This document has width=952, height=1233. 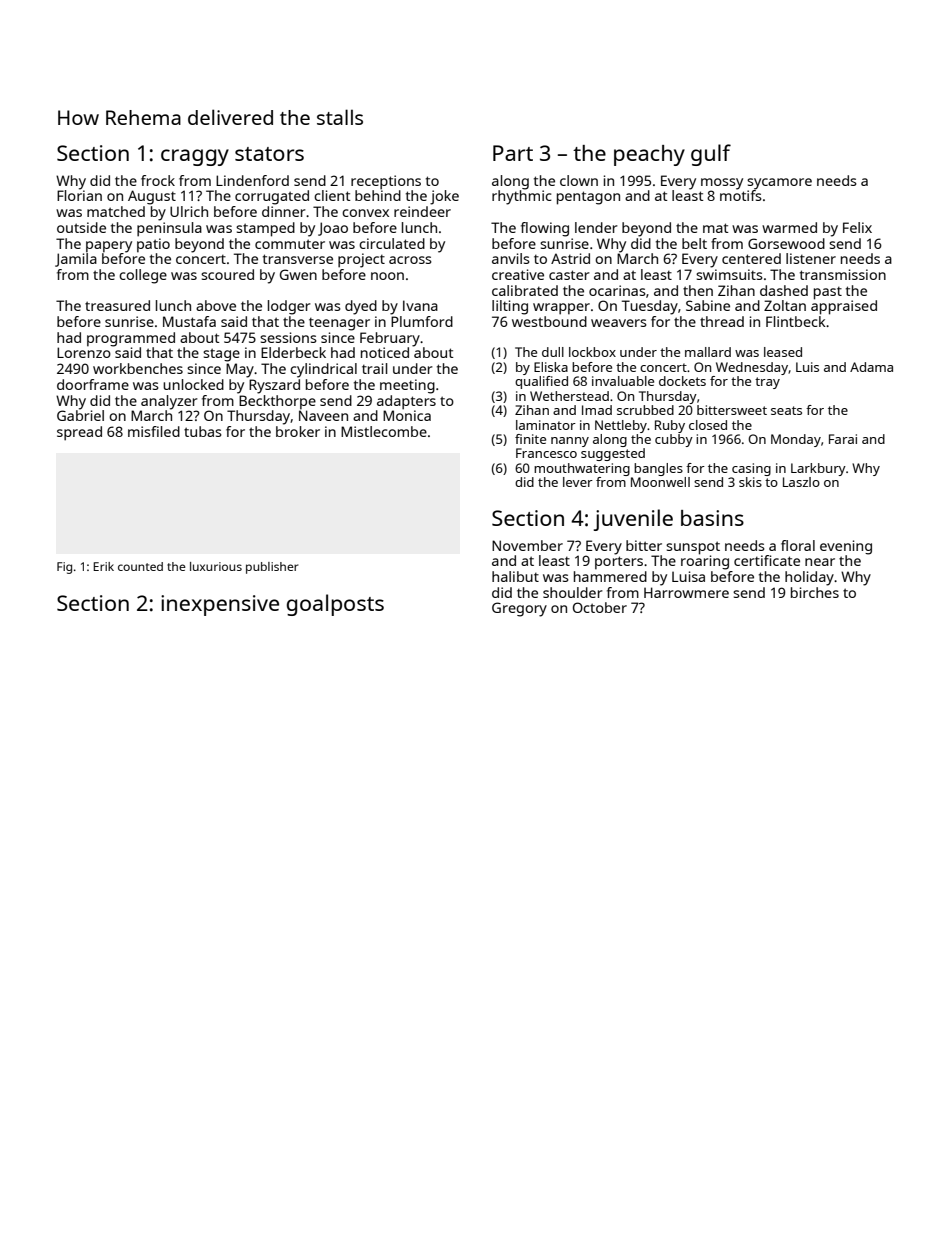 What do you see at coordinates (272, 568) in the document?
I see `publisher` at bounding box center [272, 568].
